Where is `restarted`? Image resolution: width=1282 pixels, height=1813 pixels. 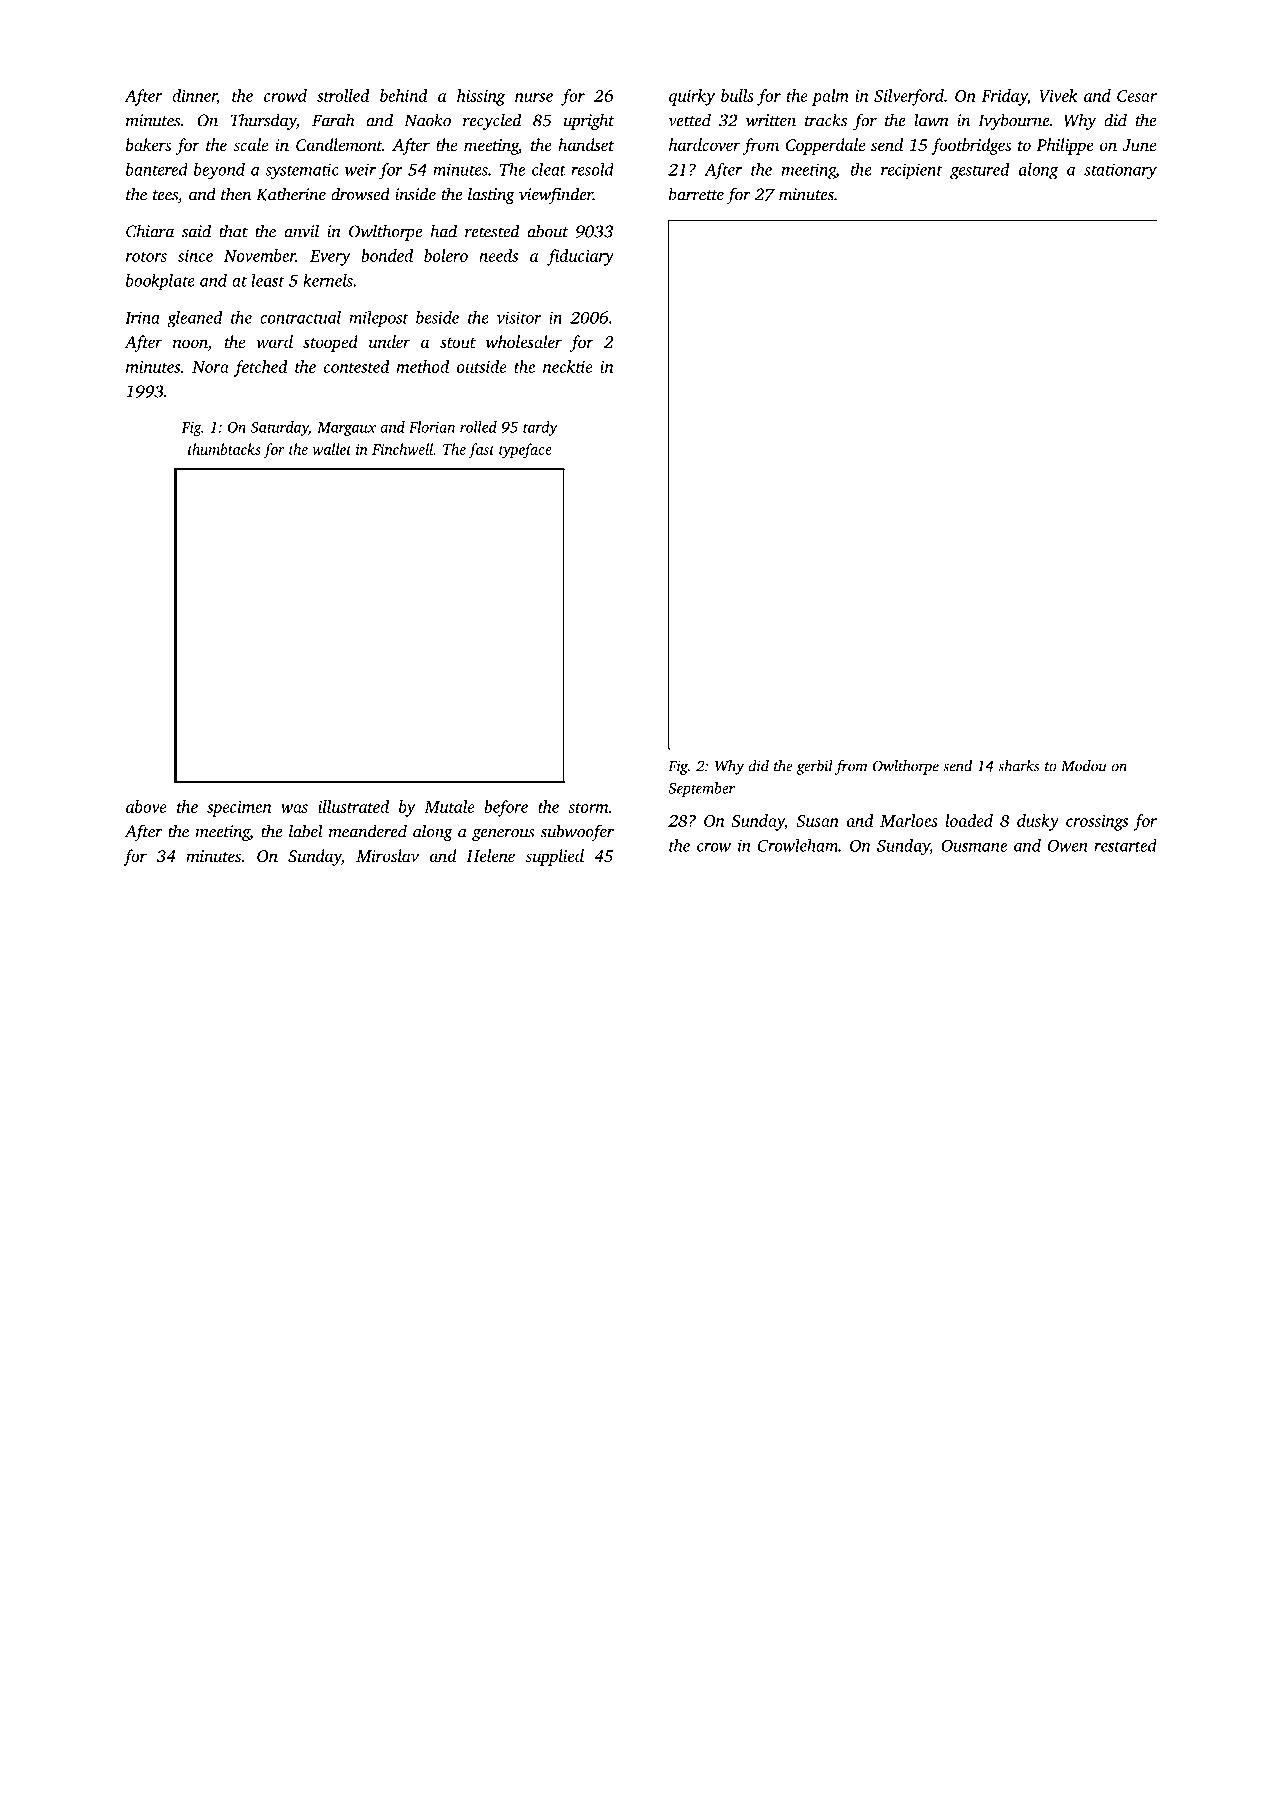 restarted is located at coordinates (1125, 845).
